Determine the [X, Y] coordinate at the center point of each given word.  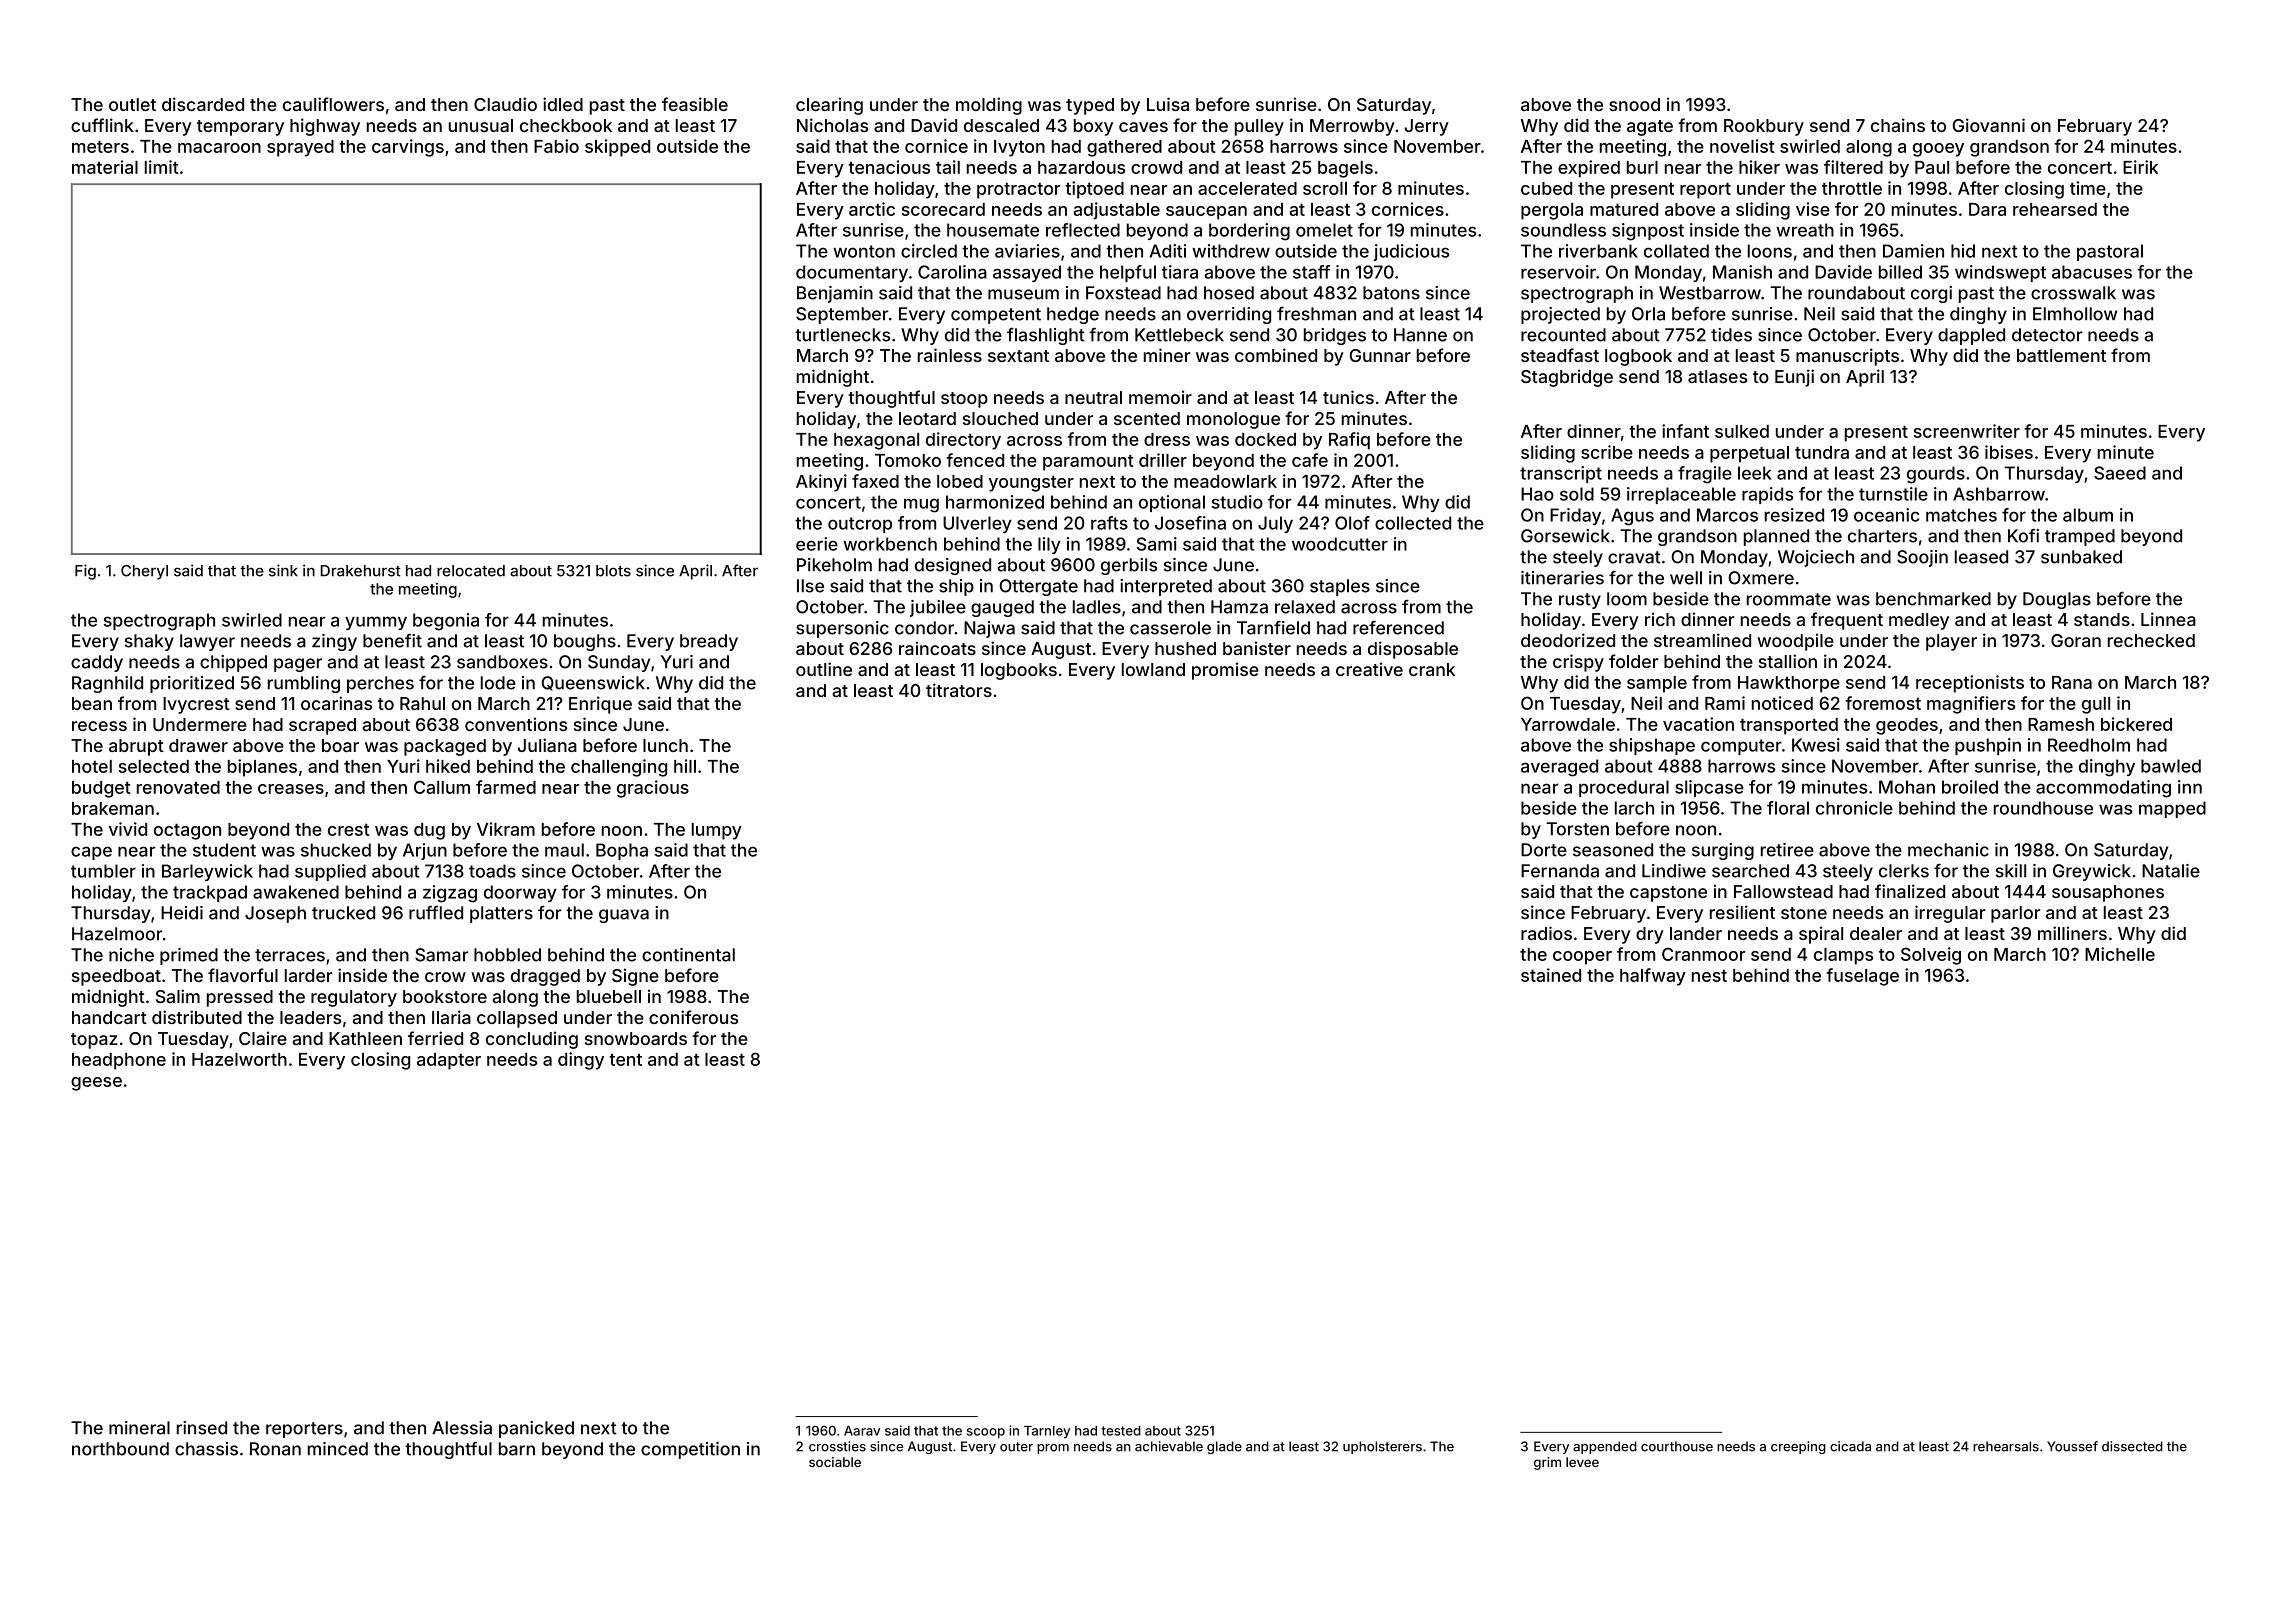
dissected [2132, 1446]
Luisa [1168, 104]
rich [1660, 619]
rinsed [202, 1428]
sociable [835, 1462]
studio [1237, 502]
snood [1634, 104]
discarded [203, 104]
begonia [446, 622]
